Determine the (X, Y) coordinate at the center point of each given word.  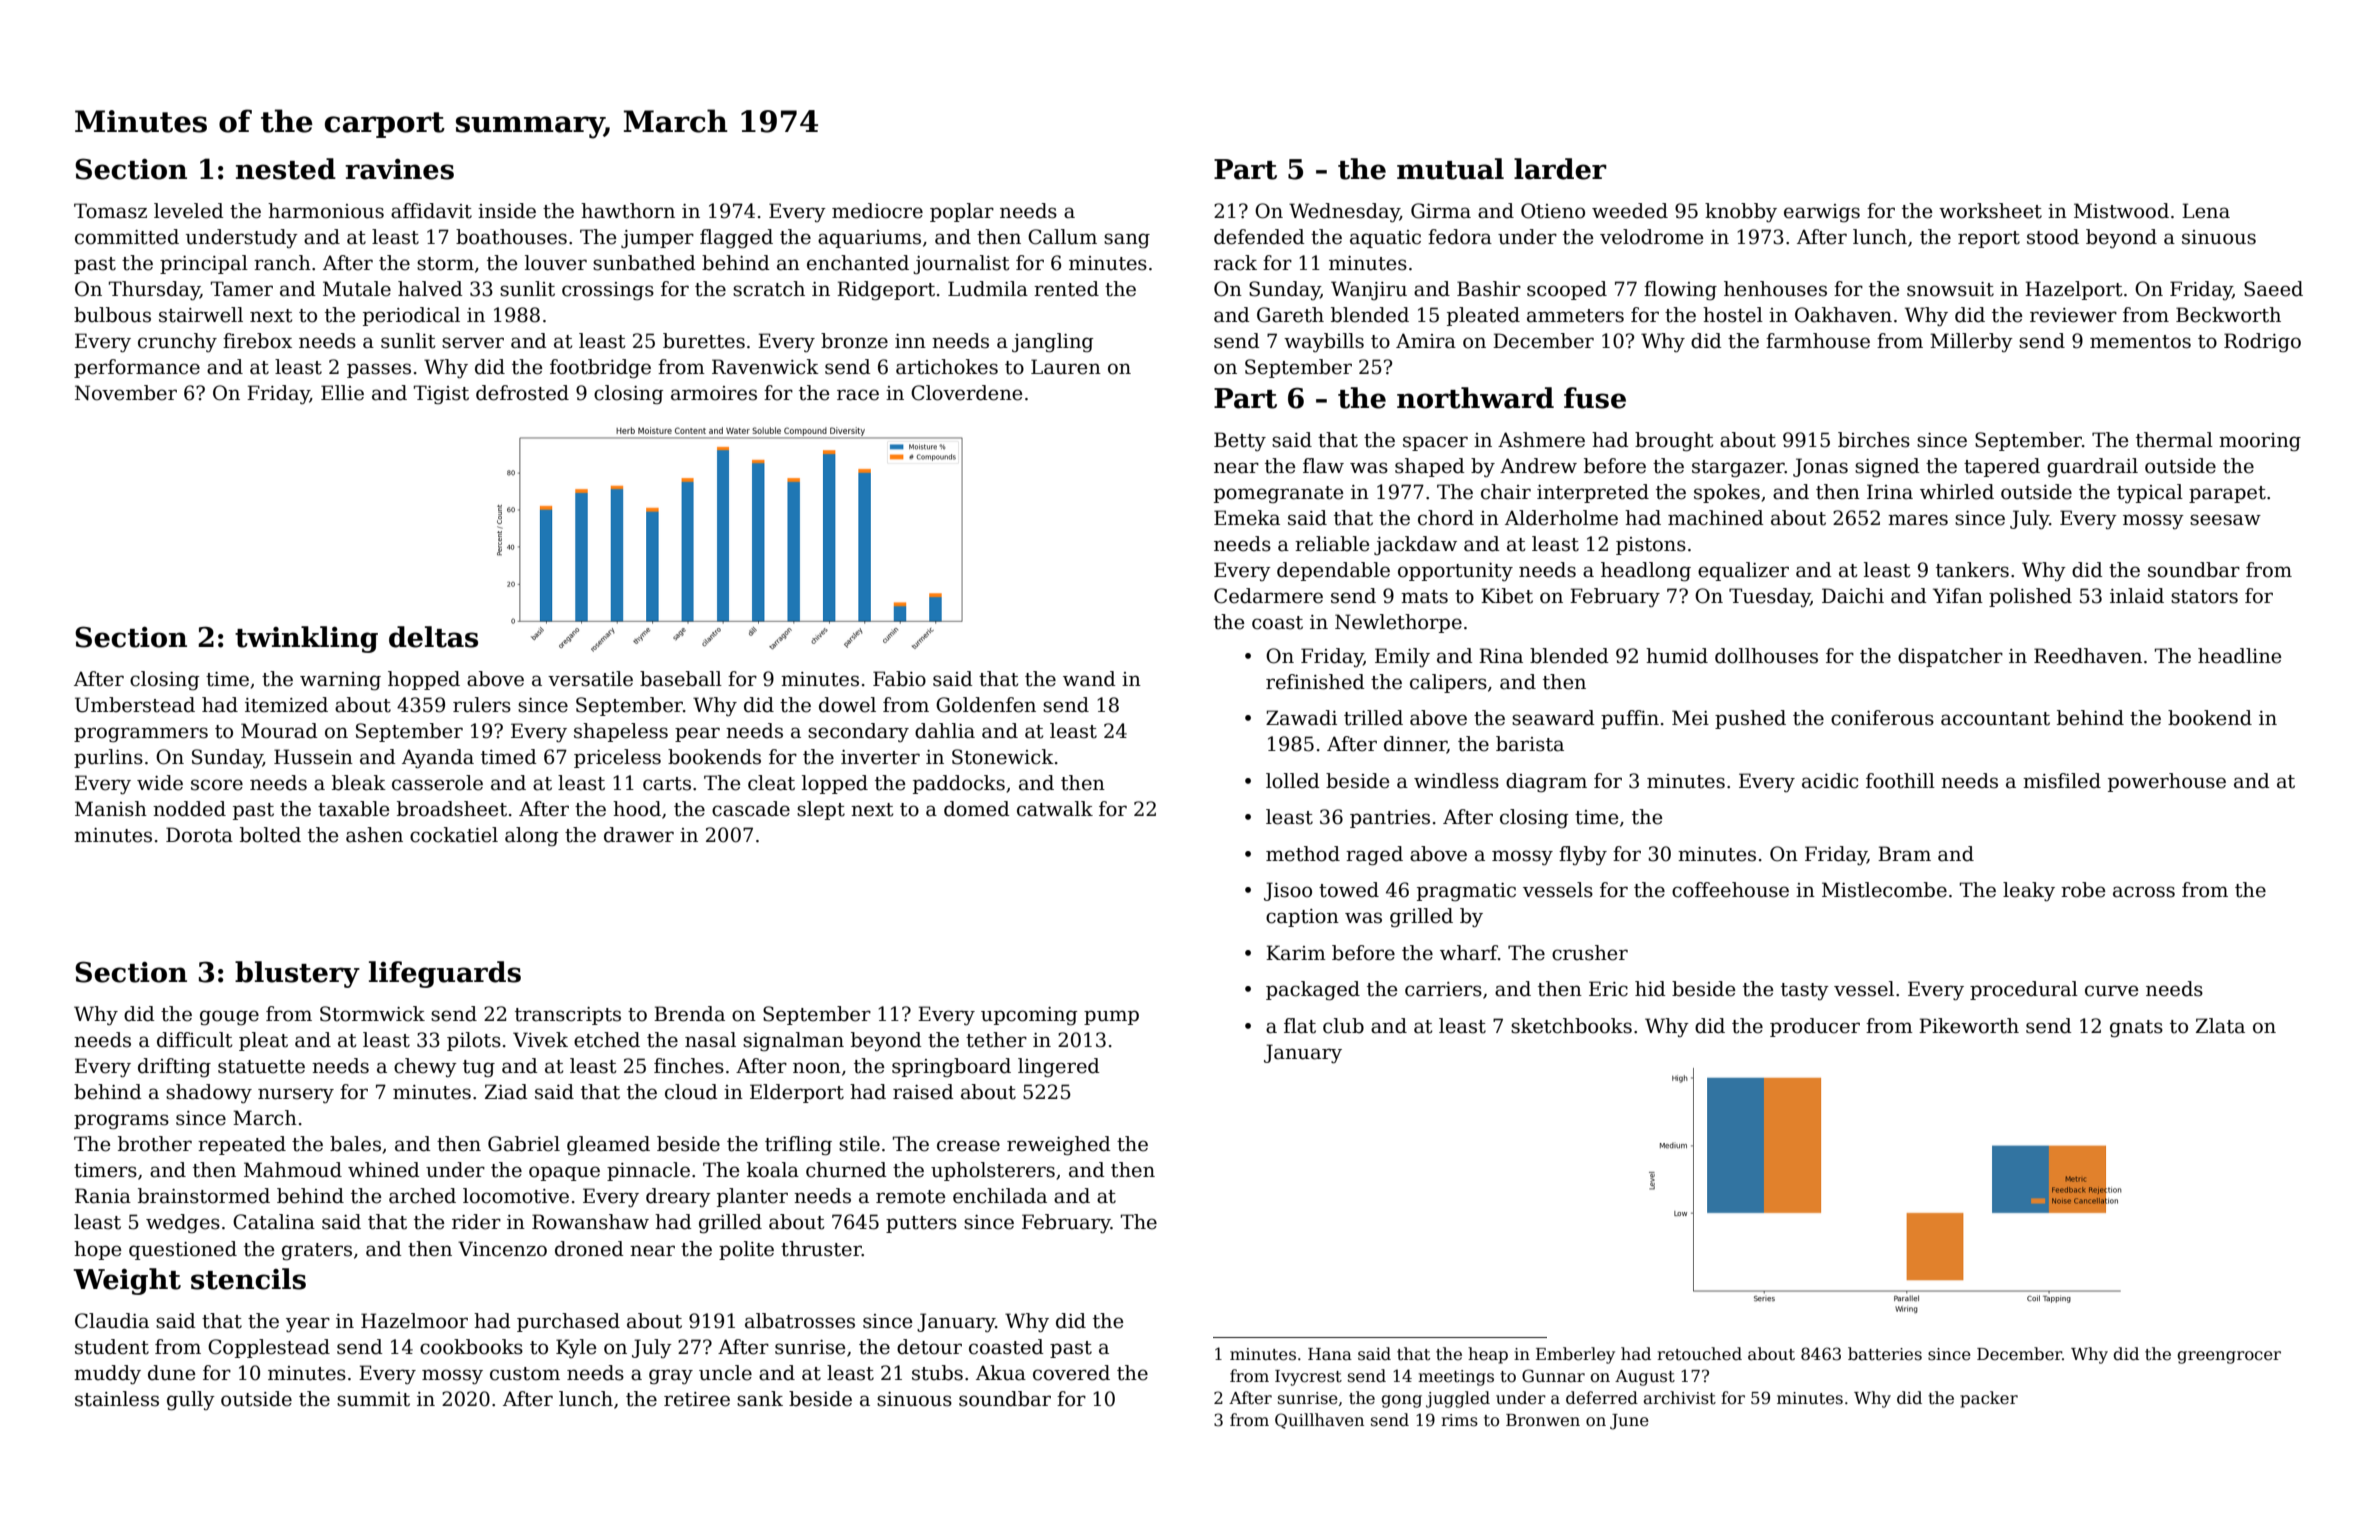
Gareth (1290, 315)
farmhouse (1818, 341)
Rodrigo (2262, 343)
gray (671, 1376)
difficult (195, 1040)
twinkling (306, 639)
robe (2083, 890)
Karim (1296, 953)
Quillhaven (1319, 1421)
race (858, 395)
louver (556, 263)
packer (1989, 1399)
